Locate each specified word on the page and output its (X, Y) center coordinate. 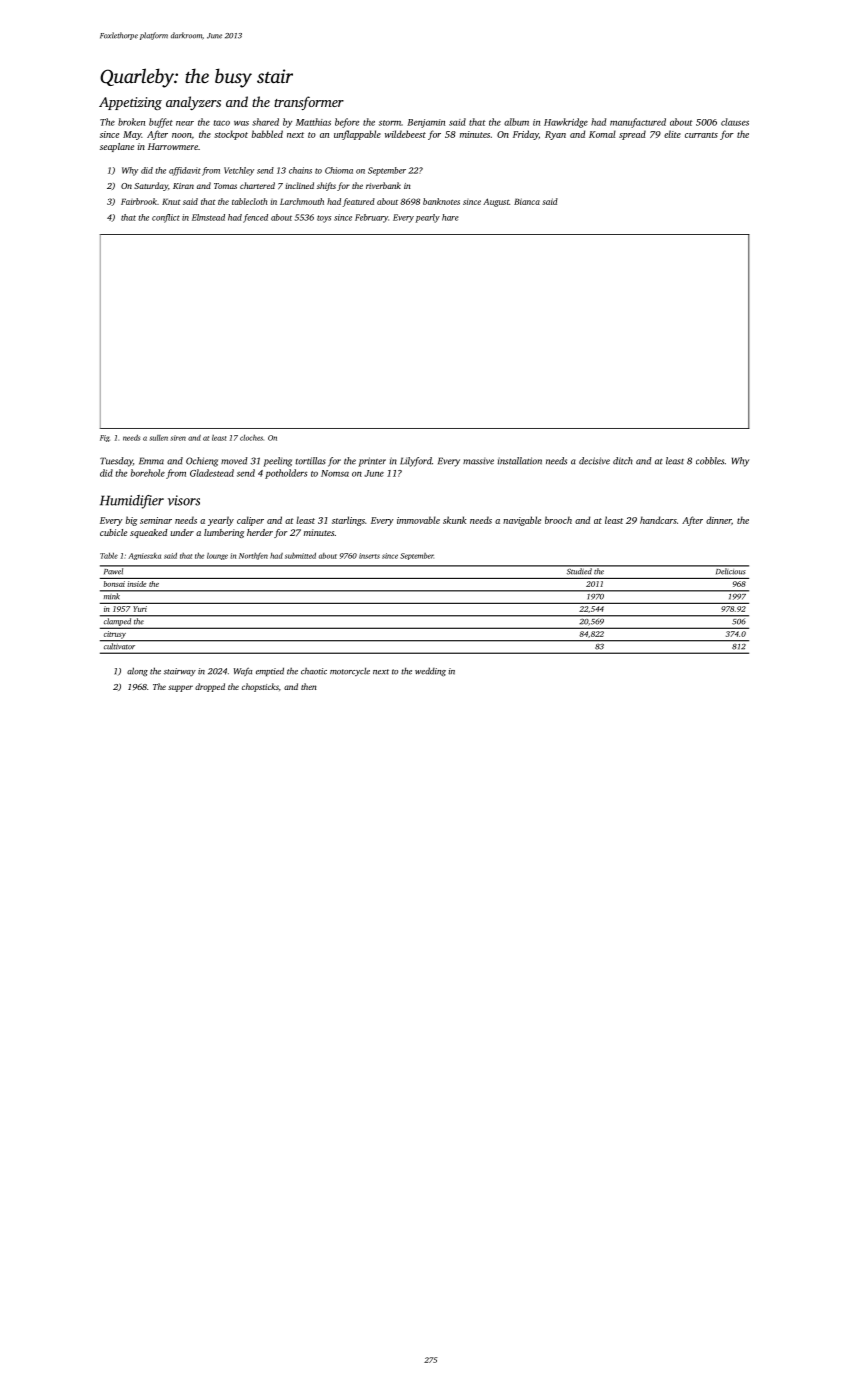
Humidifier (132, 502)
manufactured (638, 123)
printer (372, 462)
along (137, 671)
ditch (623, 461)
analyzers (193, 103)
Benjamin (426, 123)
